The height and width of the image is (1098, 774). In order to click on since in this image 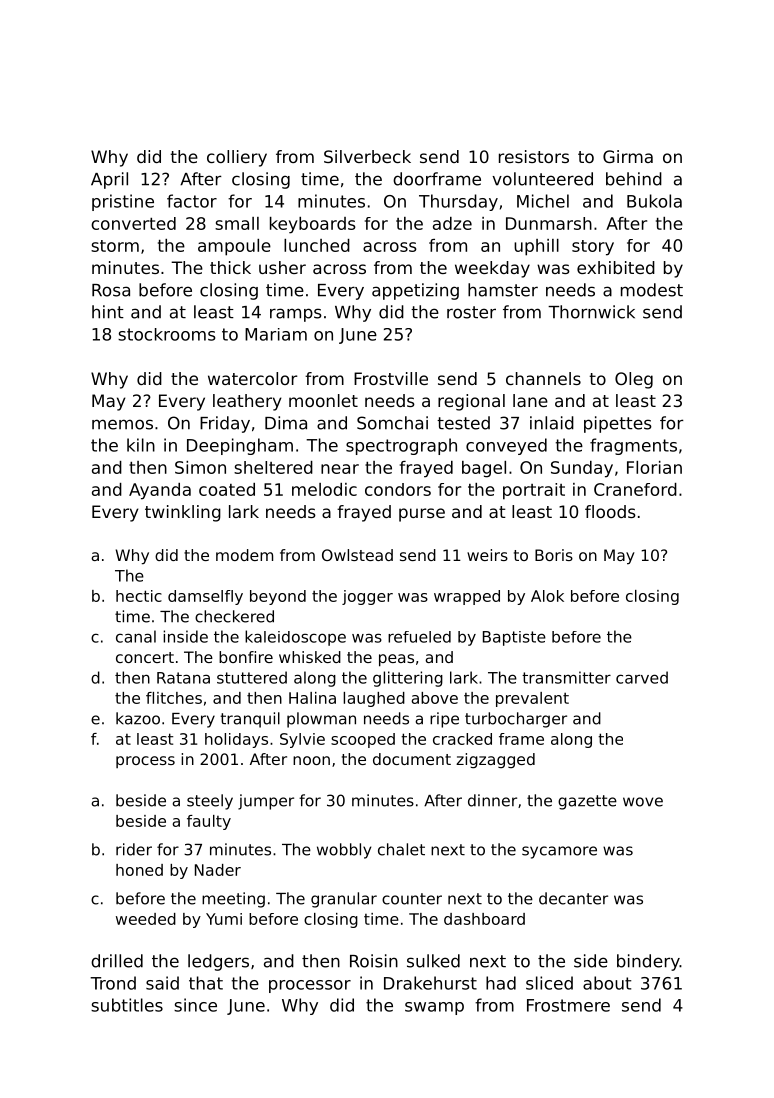, I will do `click(195, 1005)`.
